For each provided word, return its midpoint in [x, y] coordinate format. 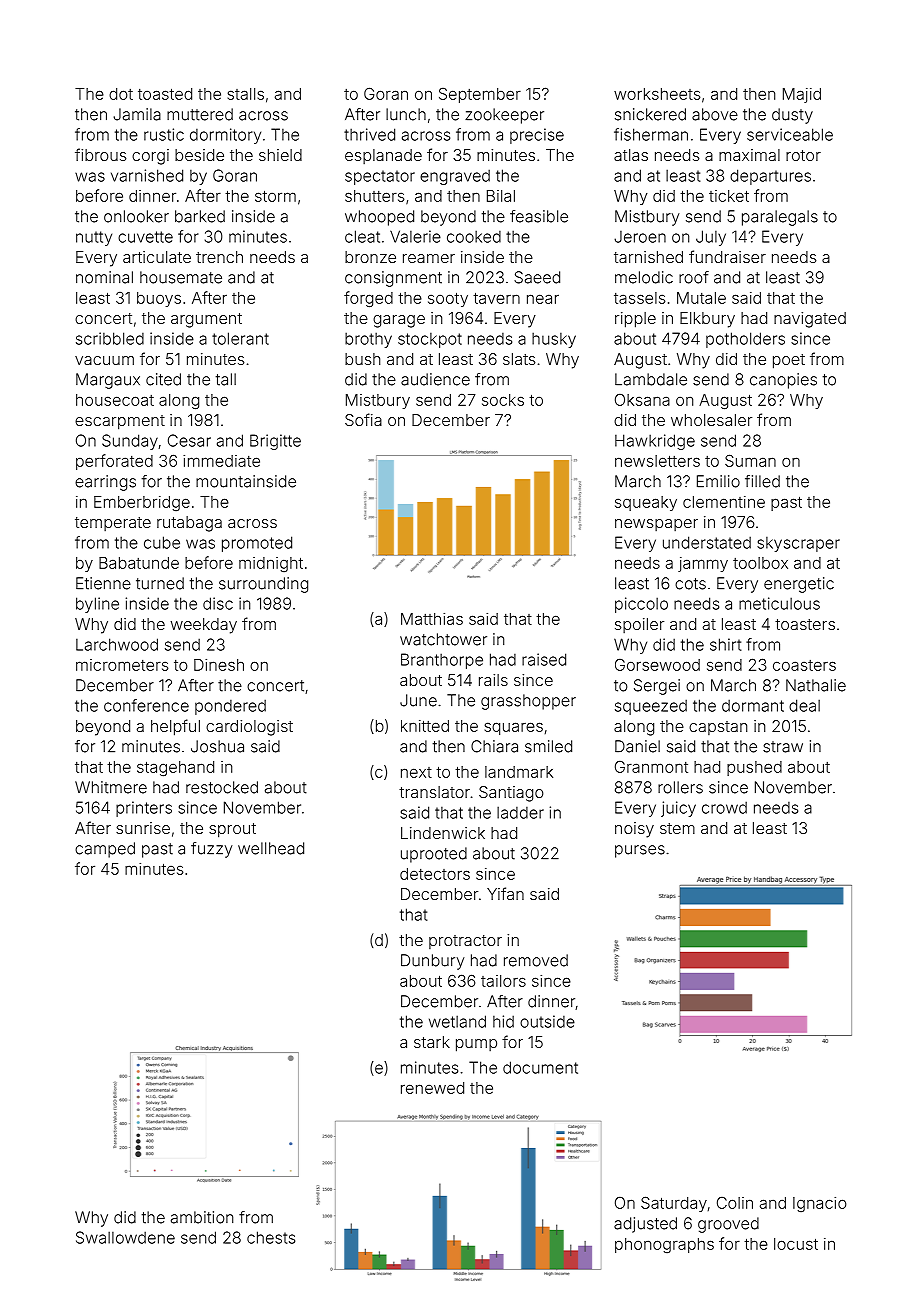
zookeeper [504, 116]
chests [271, 1237]
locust [796, 1244]
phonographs [664, 1245]
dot [121, 94]
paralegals [780, 218]
